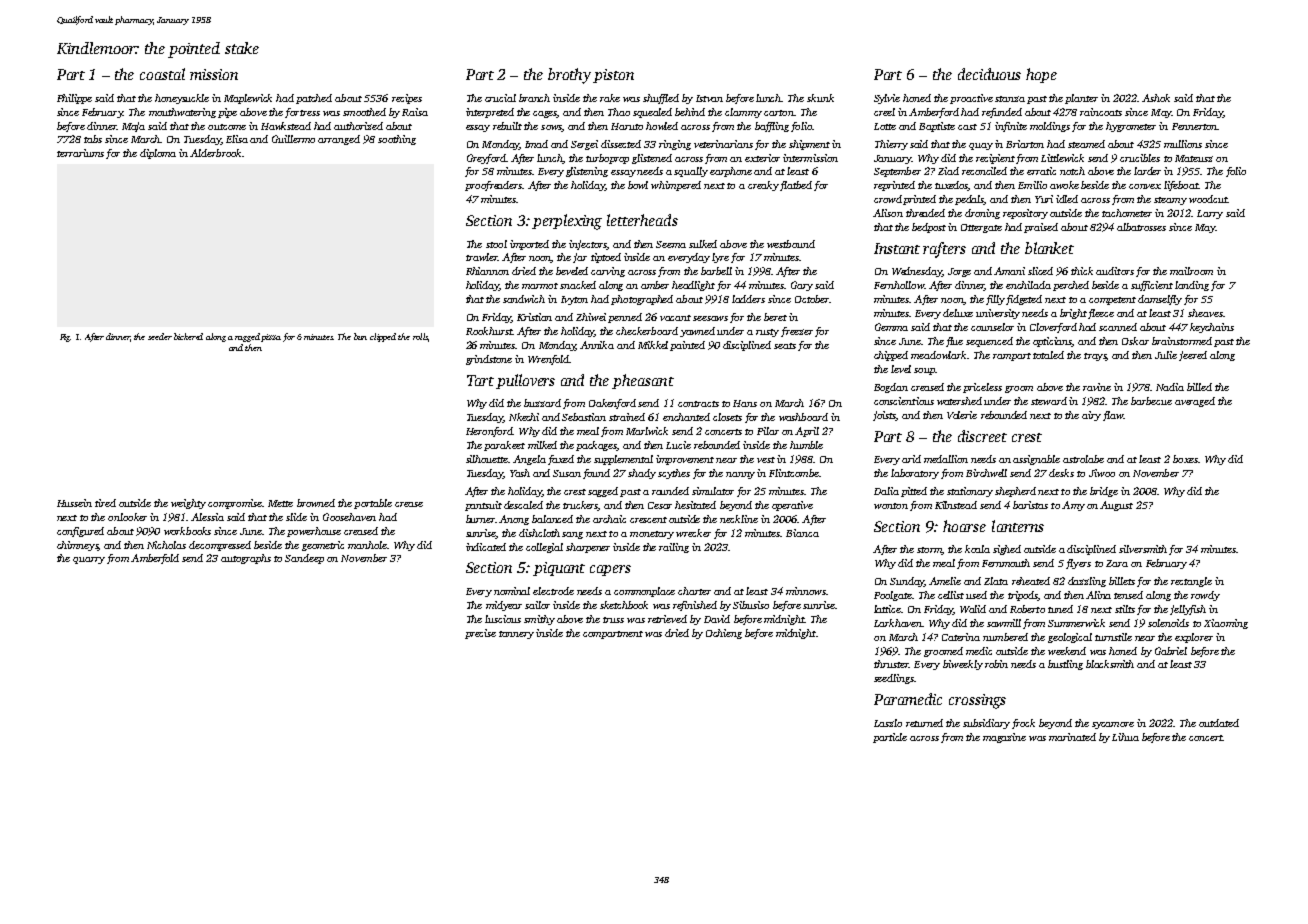 The image size is (1308, 924). What do you see at coordinates (1191, 582) in the screenshot?
I see `rectangle` at bounding box center [1191, 582].
